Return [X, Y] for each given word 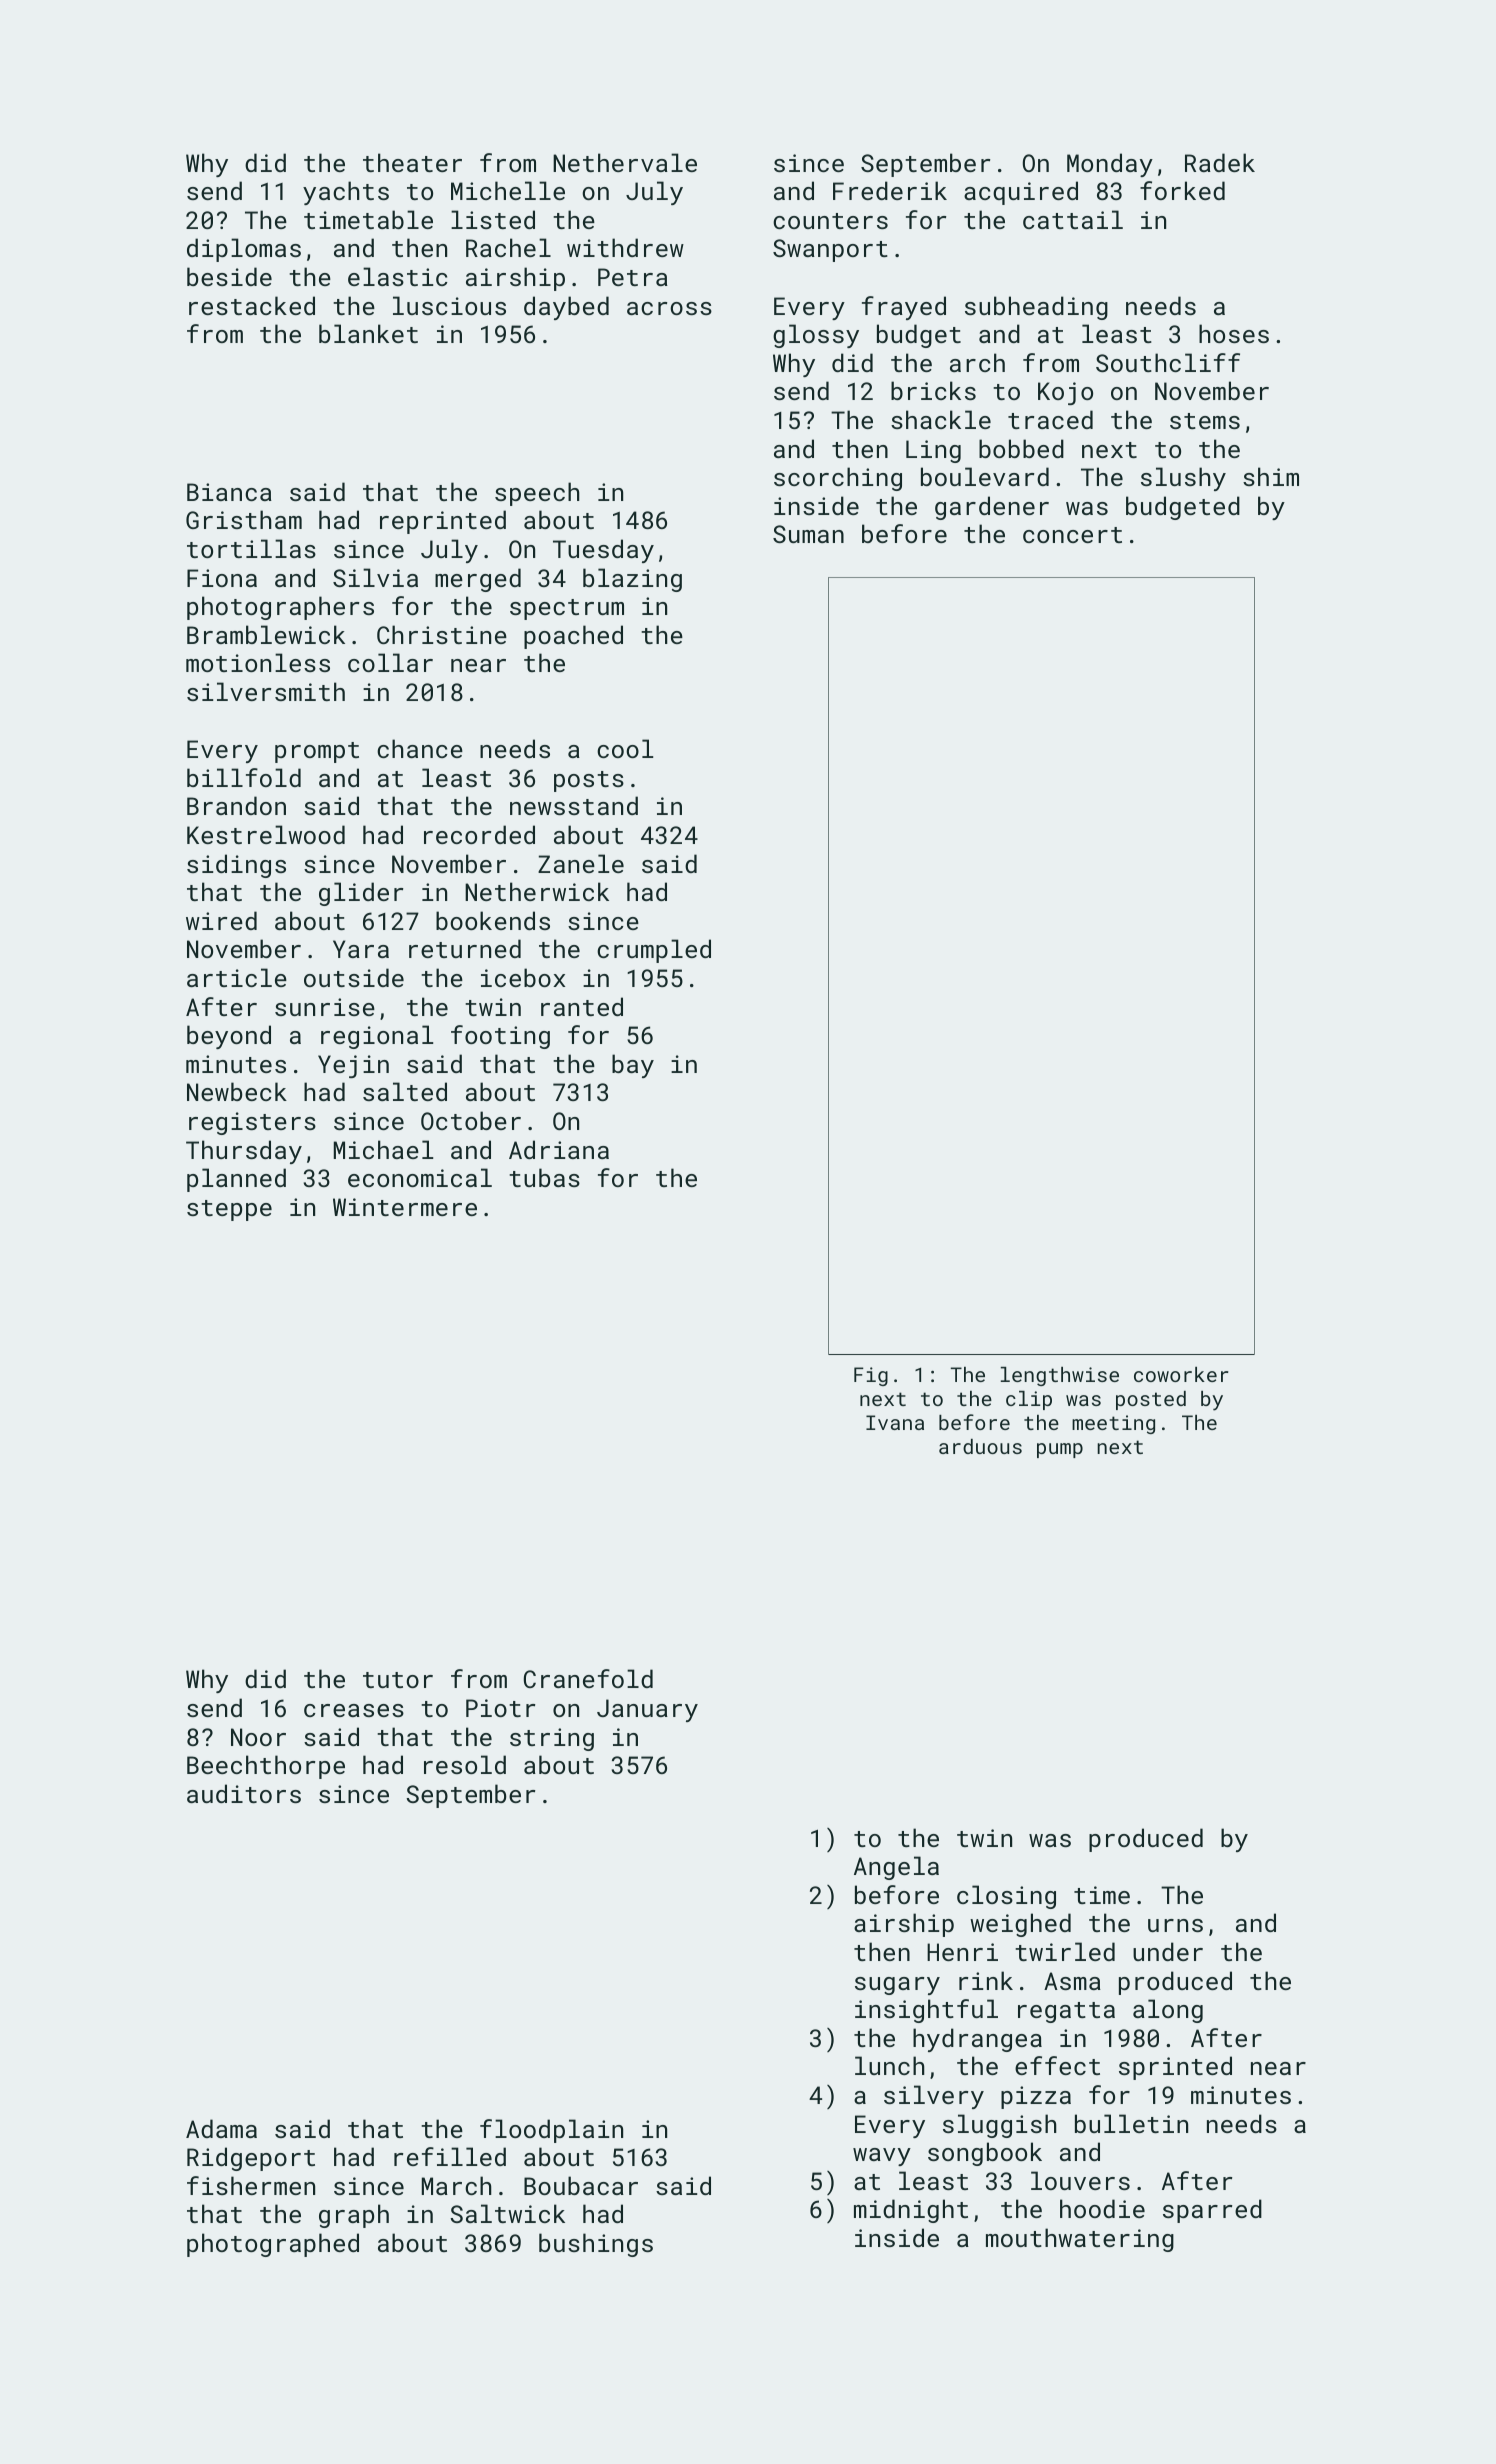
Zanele [581, 863]
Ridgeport [251, 2159]
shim [1271, 476]
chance [420, 748]
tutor [398, 1680]
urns [1175, 1925]
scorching [838, 479]
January [647, 1710]
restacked [252, 305]
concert [1072, 535]
